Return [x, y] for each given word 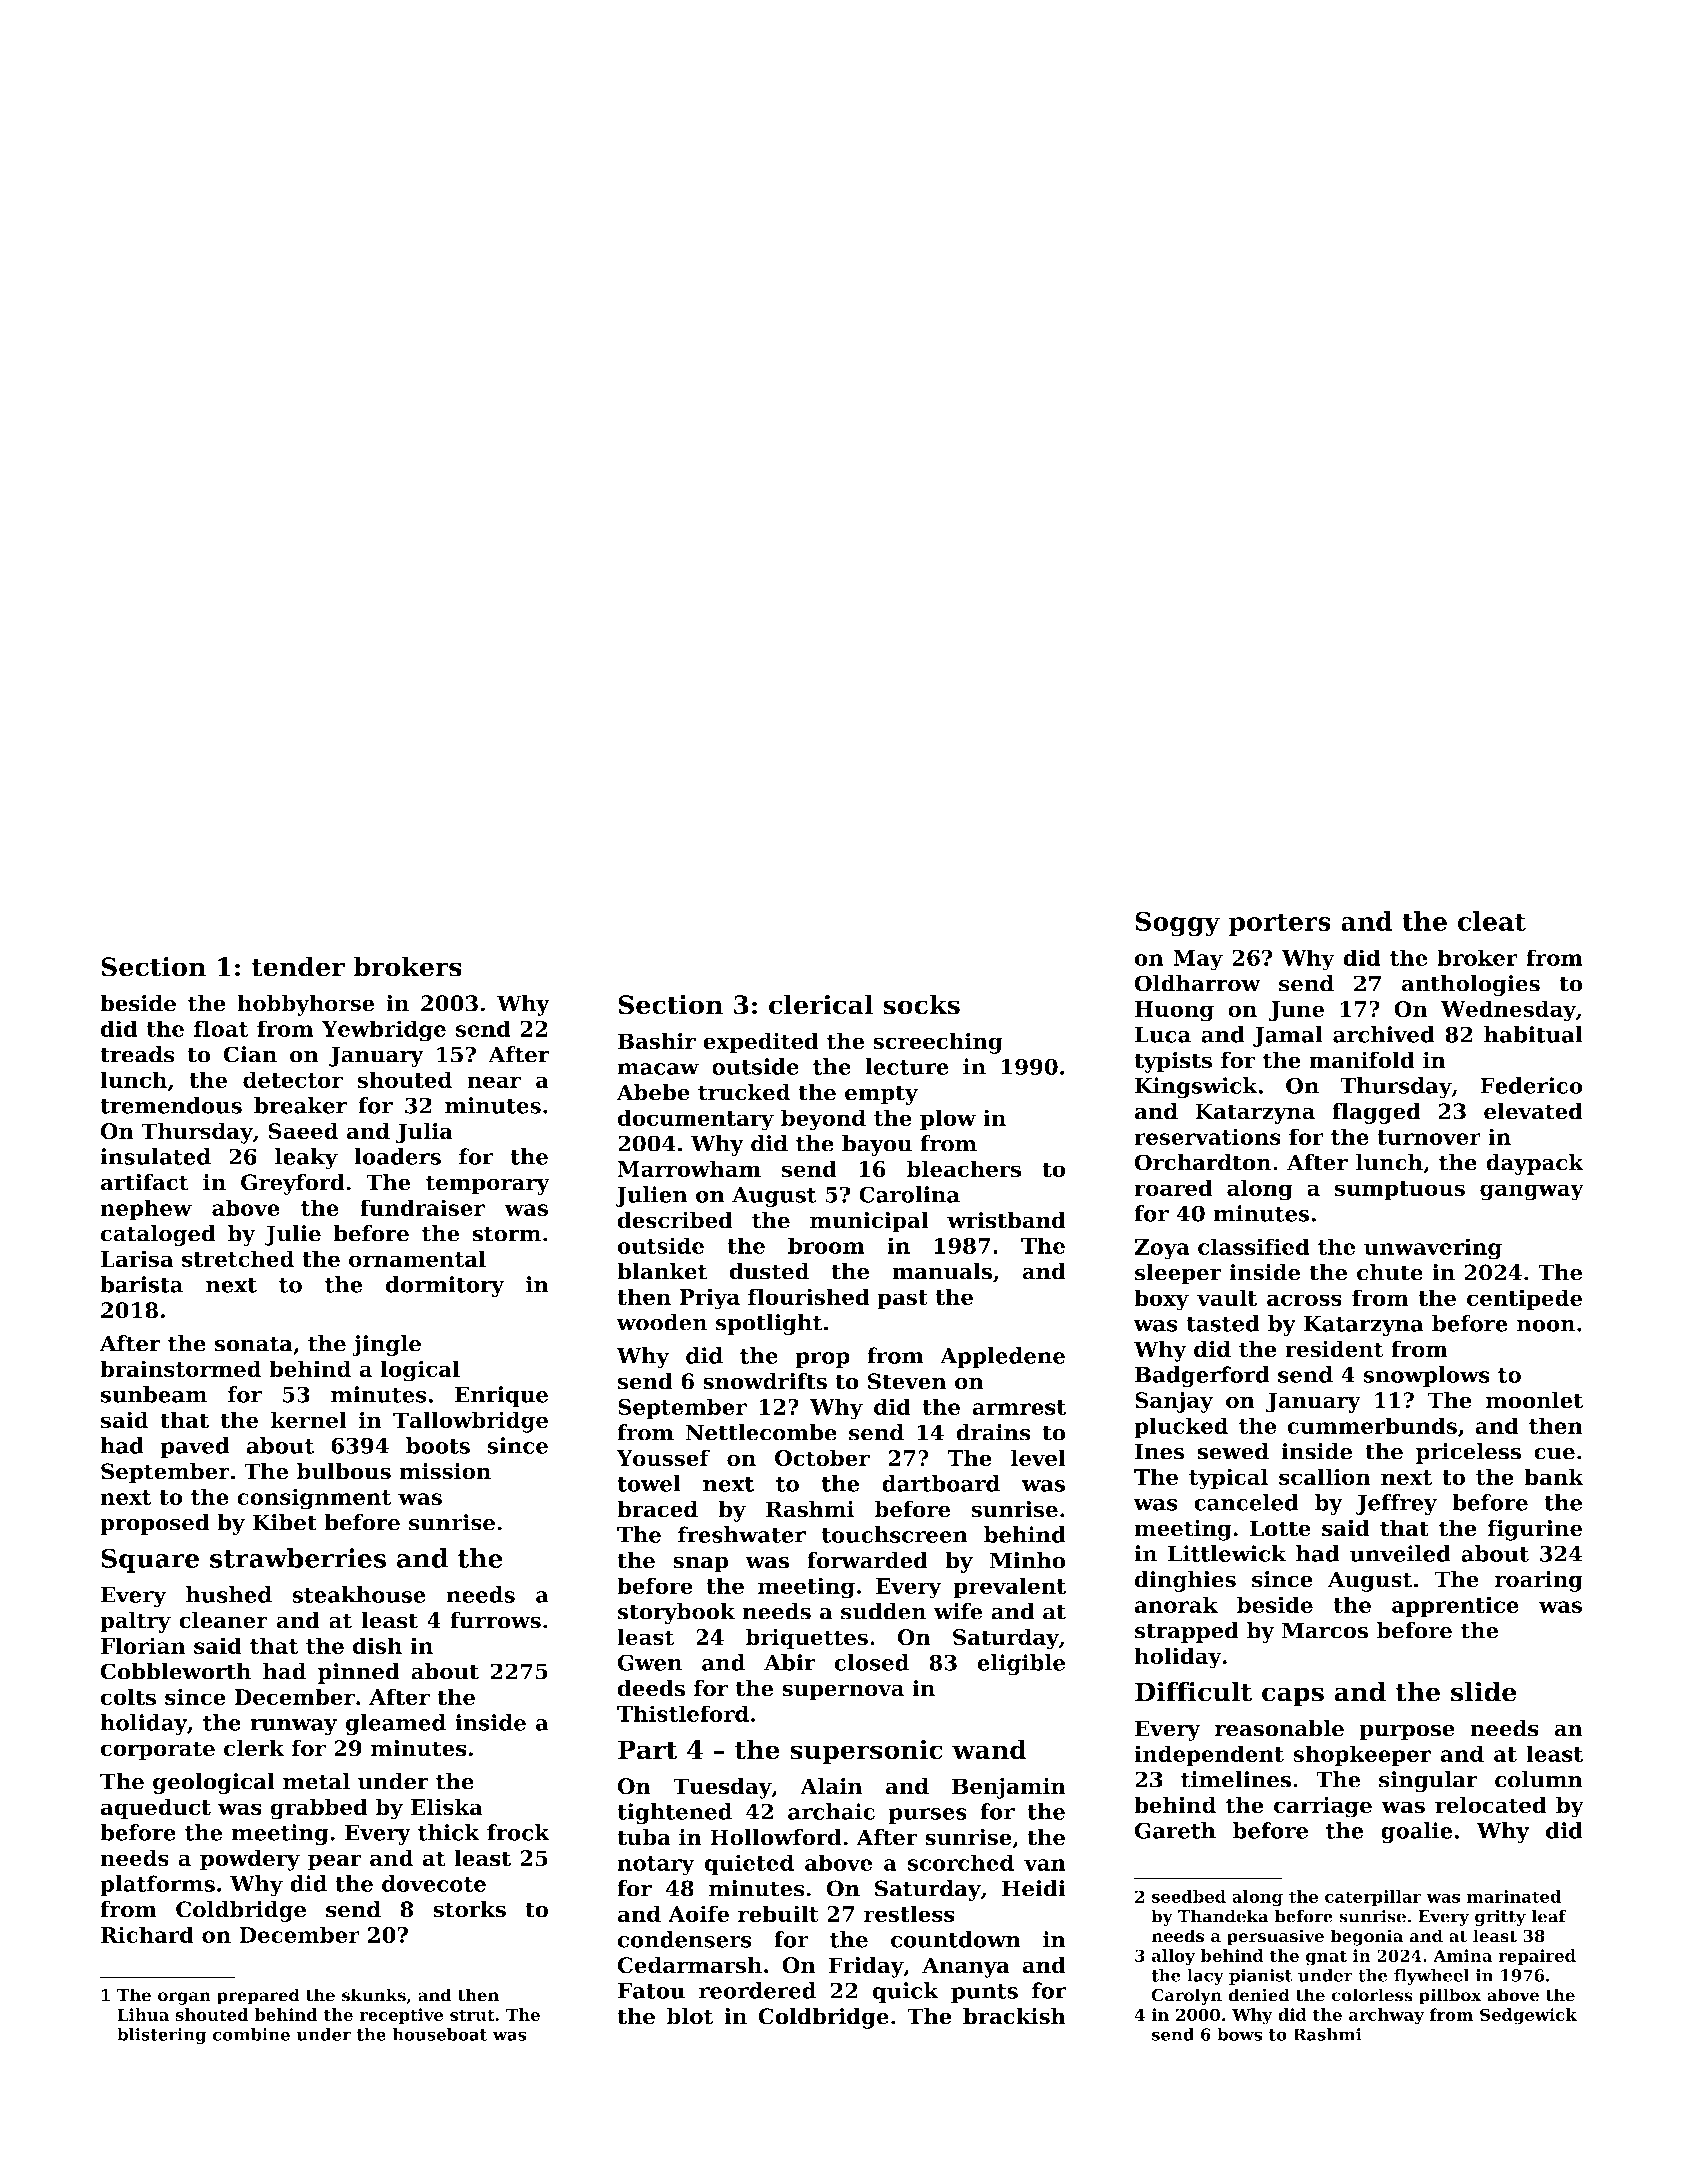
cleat [1492, 921]
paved [194, 1447]
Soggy [1177, 924]
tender [298, 966]
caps [1293, 1697]
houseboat [439, 2034]
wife [958, 1611]
